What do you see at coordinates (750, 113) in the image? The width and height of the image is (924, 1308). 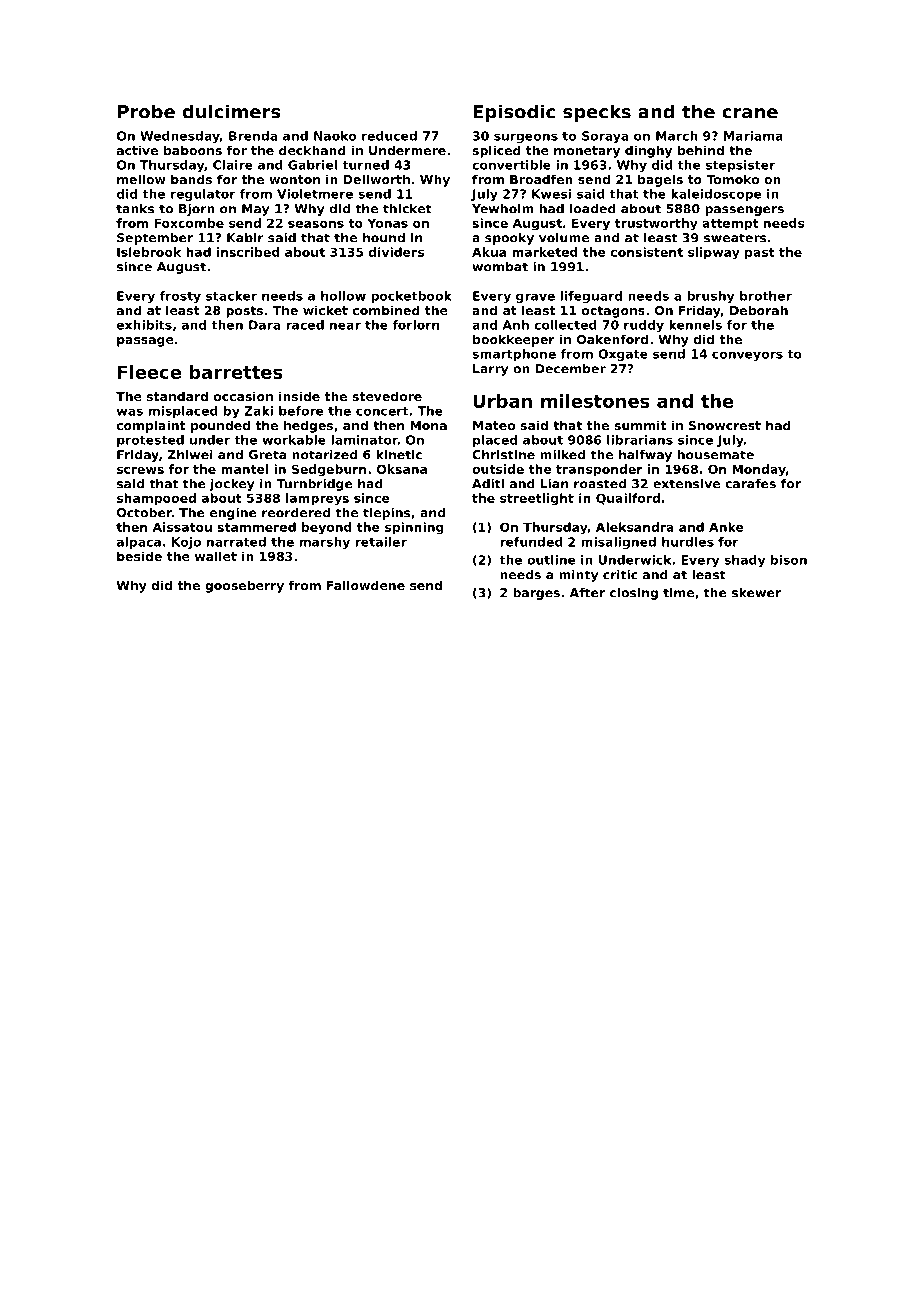 I see `crane` at bounding box center [750, 113].
